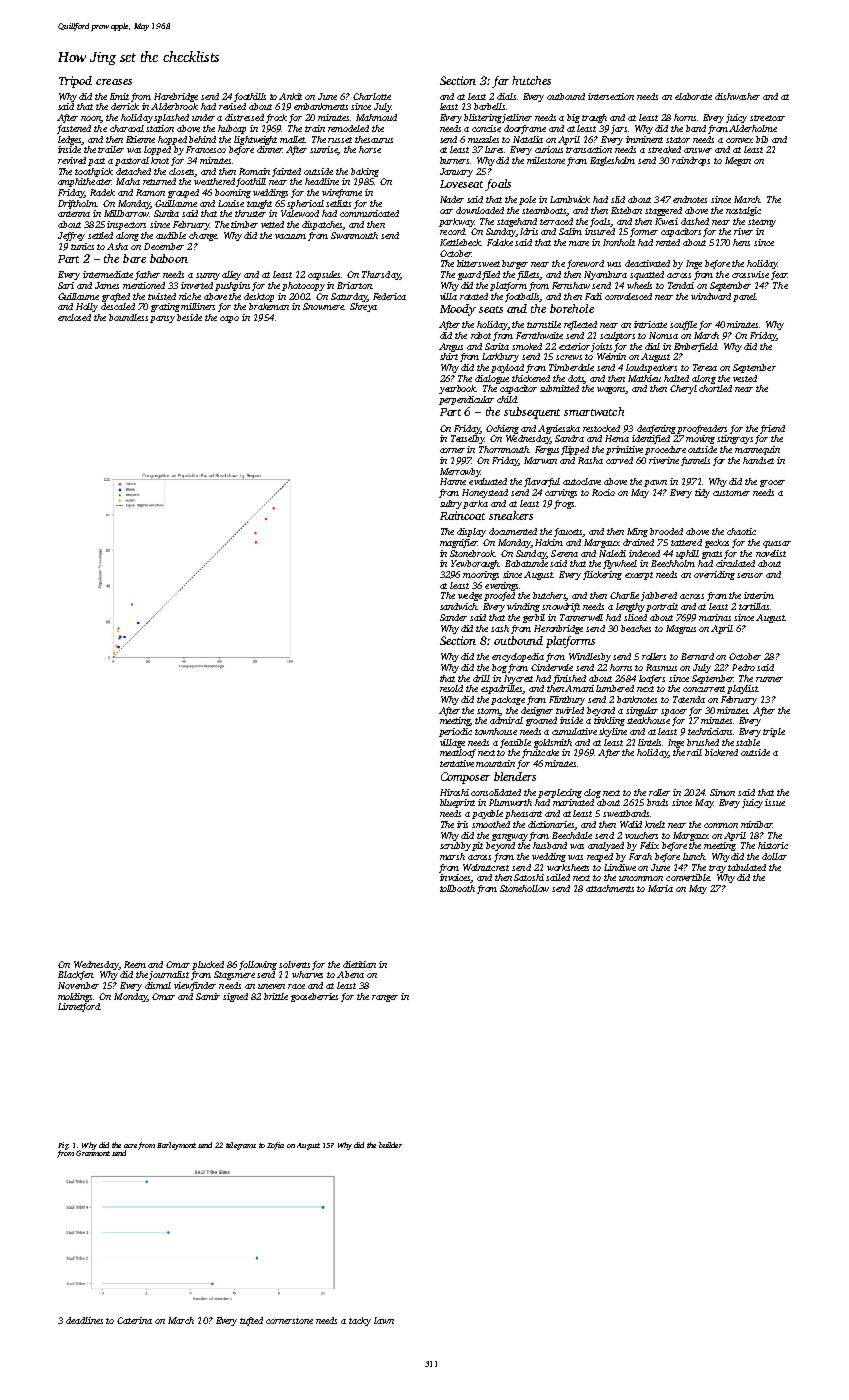 The height and width of the screenshot is (1400, 849). What do you see at coordinates (772, 483) in the screenshot?
I see `grocer` at bounding box center [772, 483].
